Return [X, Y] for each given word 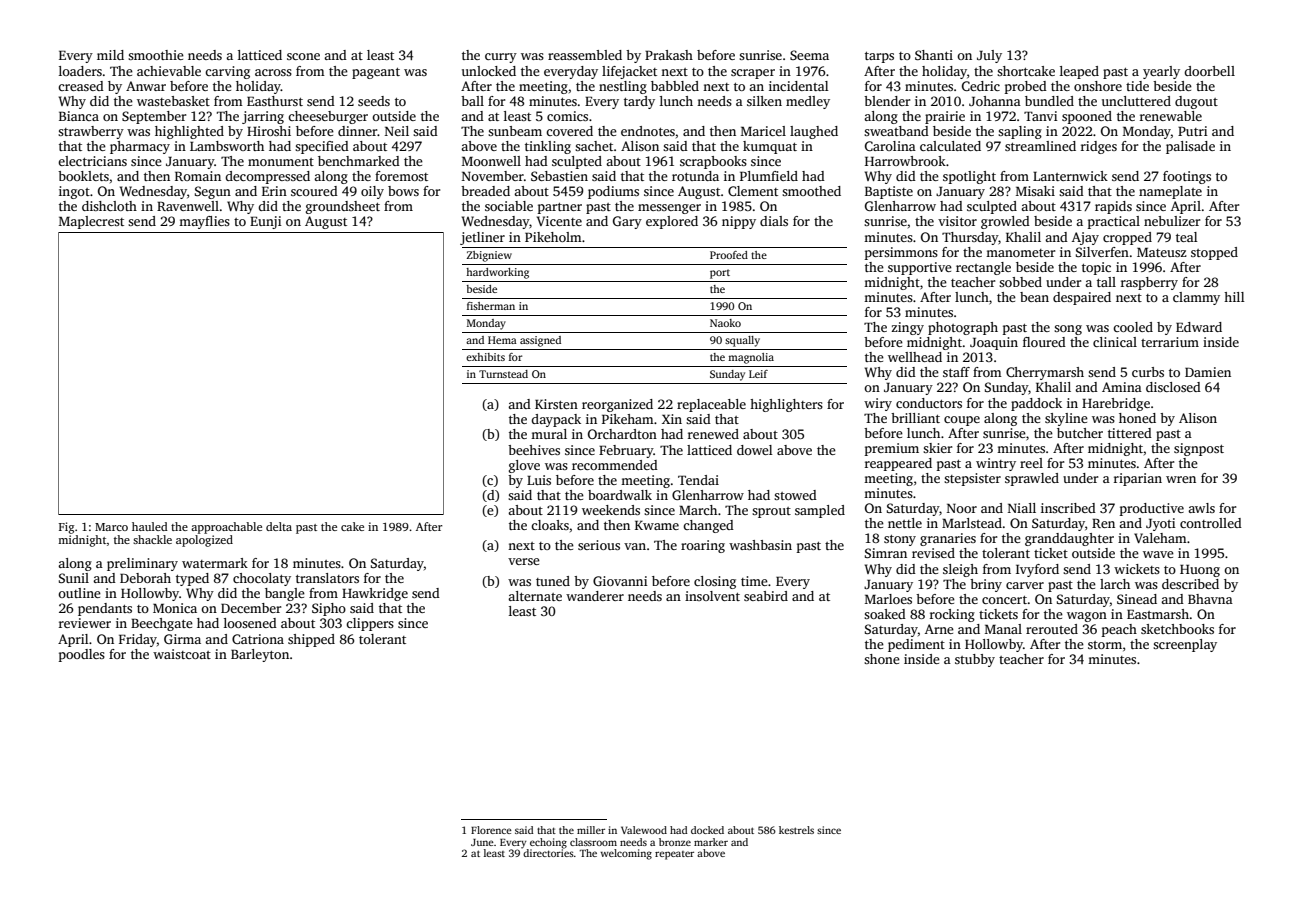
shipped [311, 640]
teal [1187, 237]
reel [1031, 463]
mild [110, 55]
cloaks [550, 525]
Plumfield [769, 176]
